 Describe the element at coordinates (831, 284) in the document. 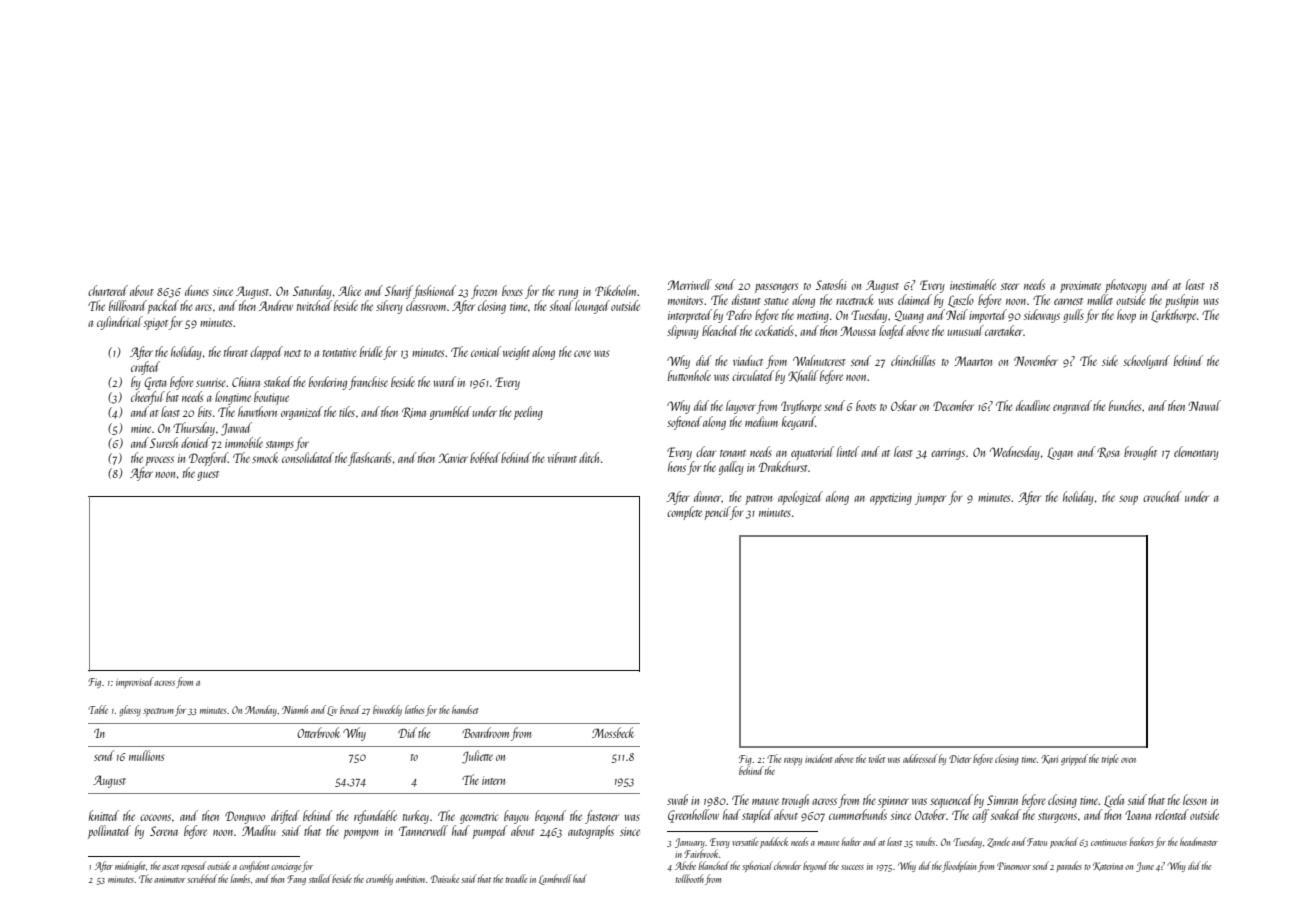

I see `Satoshi` at that location.
